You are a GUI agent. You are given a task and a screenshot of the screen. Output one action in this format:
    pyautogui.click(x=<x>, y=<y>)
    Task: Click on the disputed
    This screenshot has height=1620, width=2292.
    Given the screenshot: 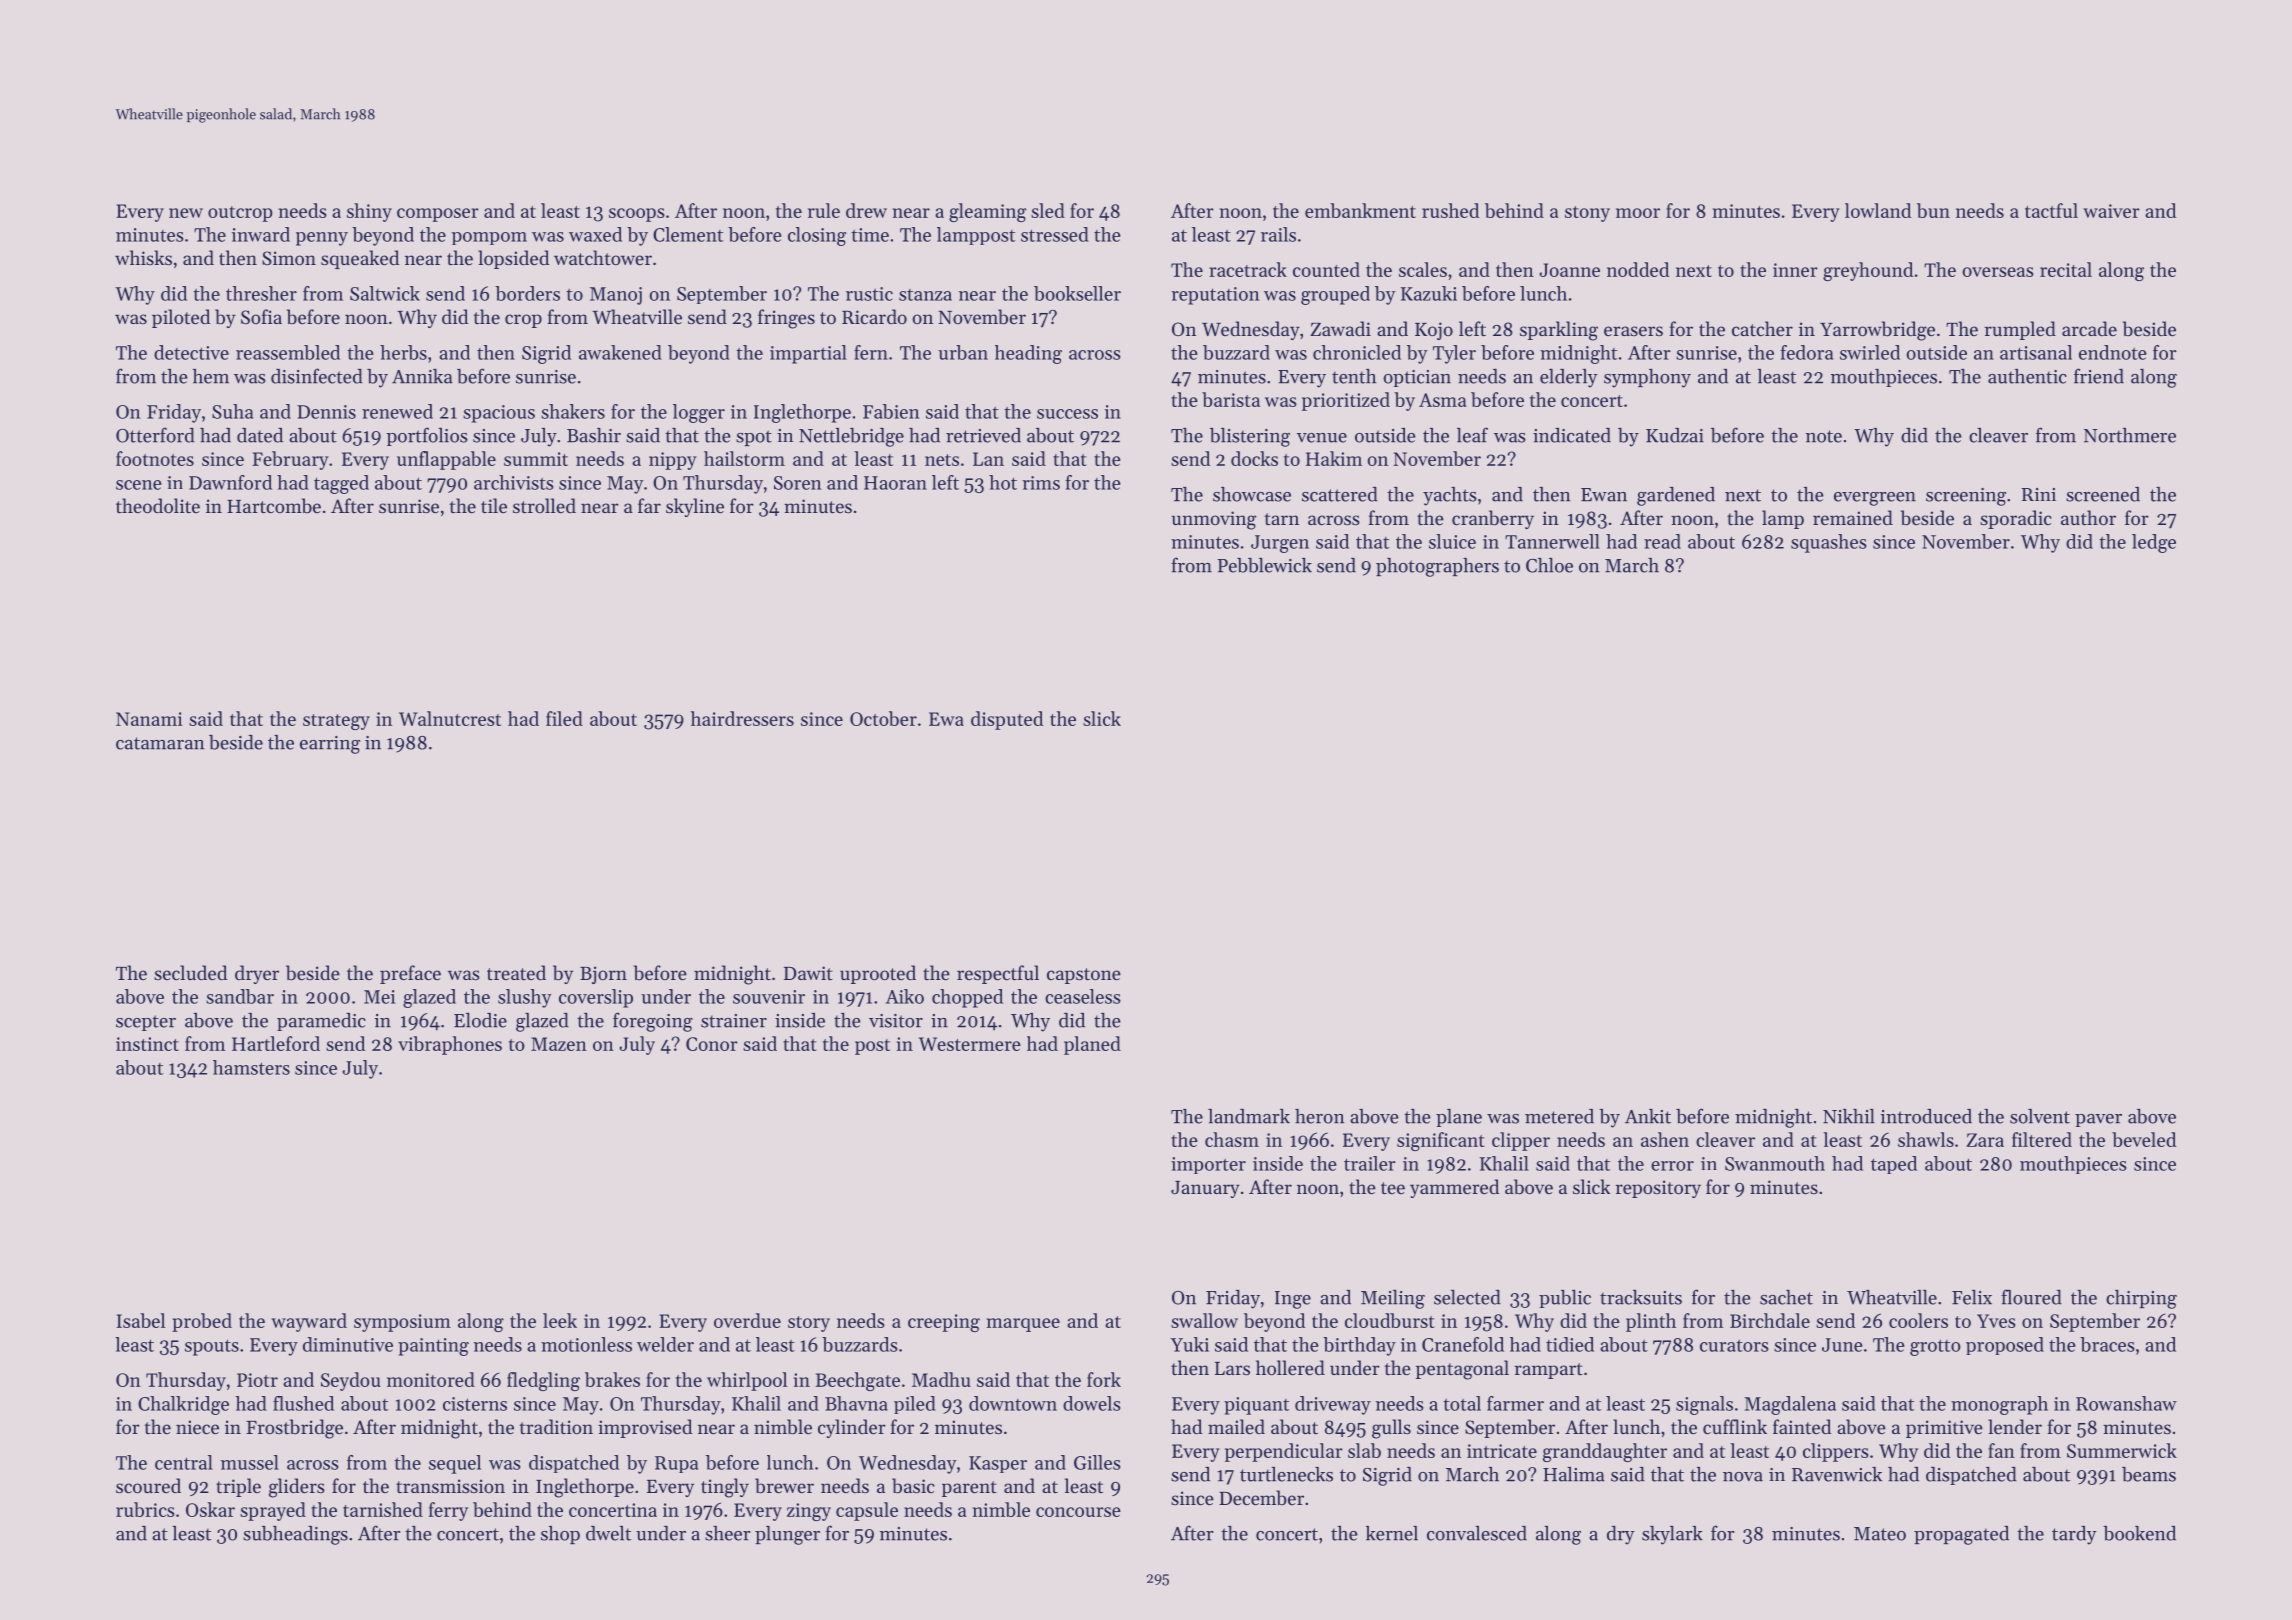 What is the action you would take?
    pyautogui.click(x=1007, y=720)
